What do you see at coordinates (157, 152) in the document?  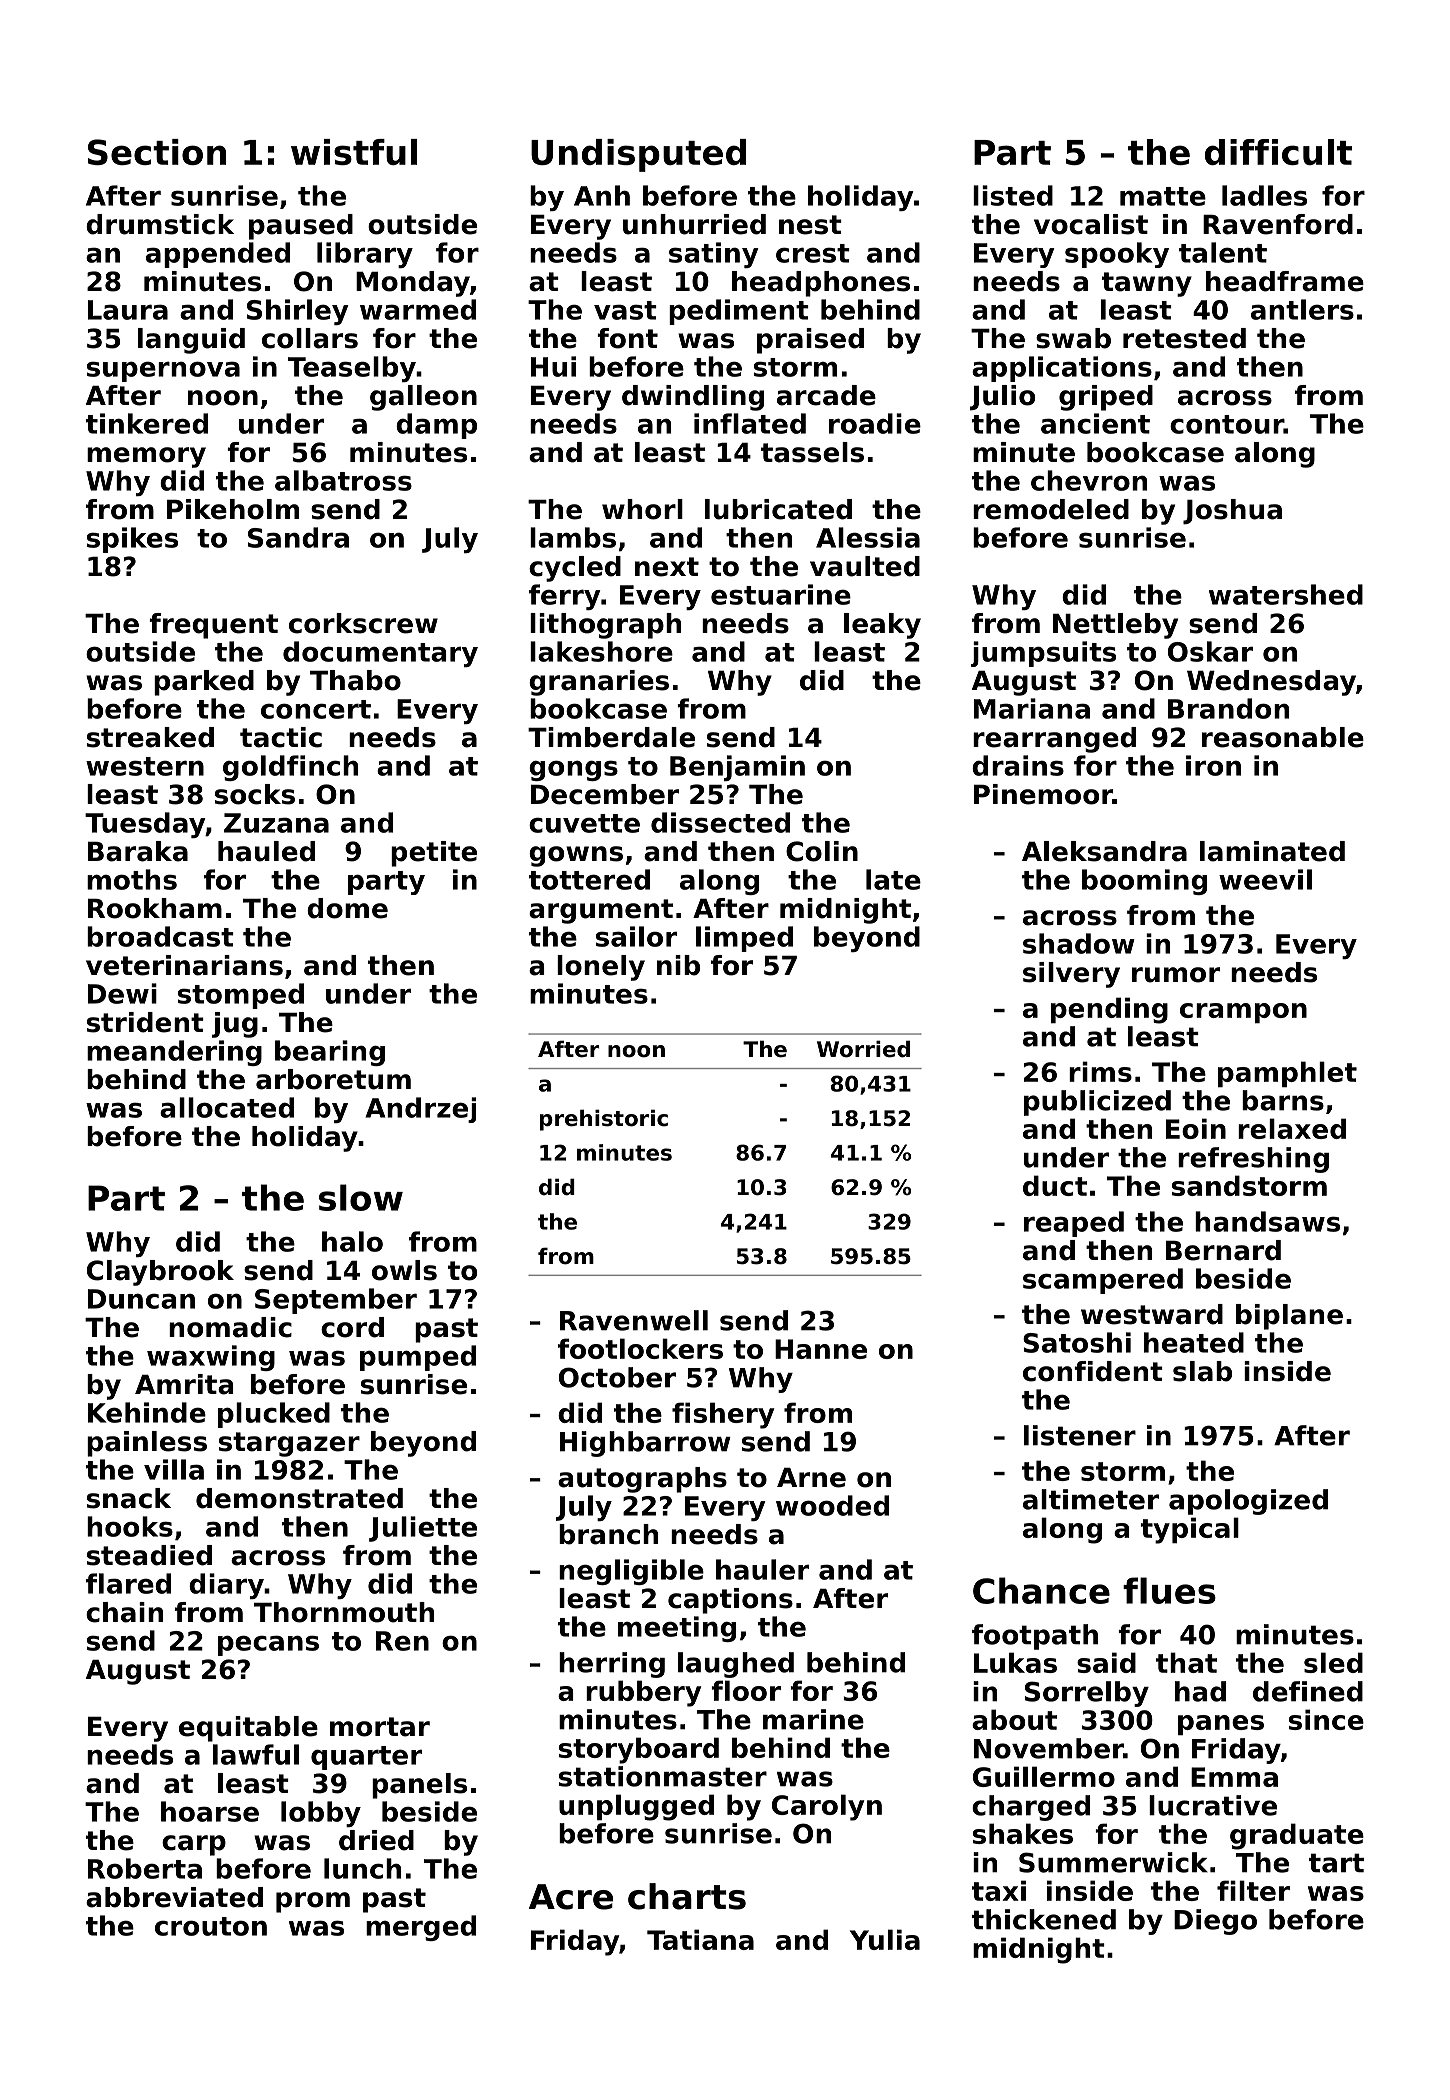 I see `Section` at bounding box center [157, 152].
